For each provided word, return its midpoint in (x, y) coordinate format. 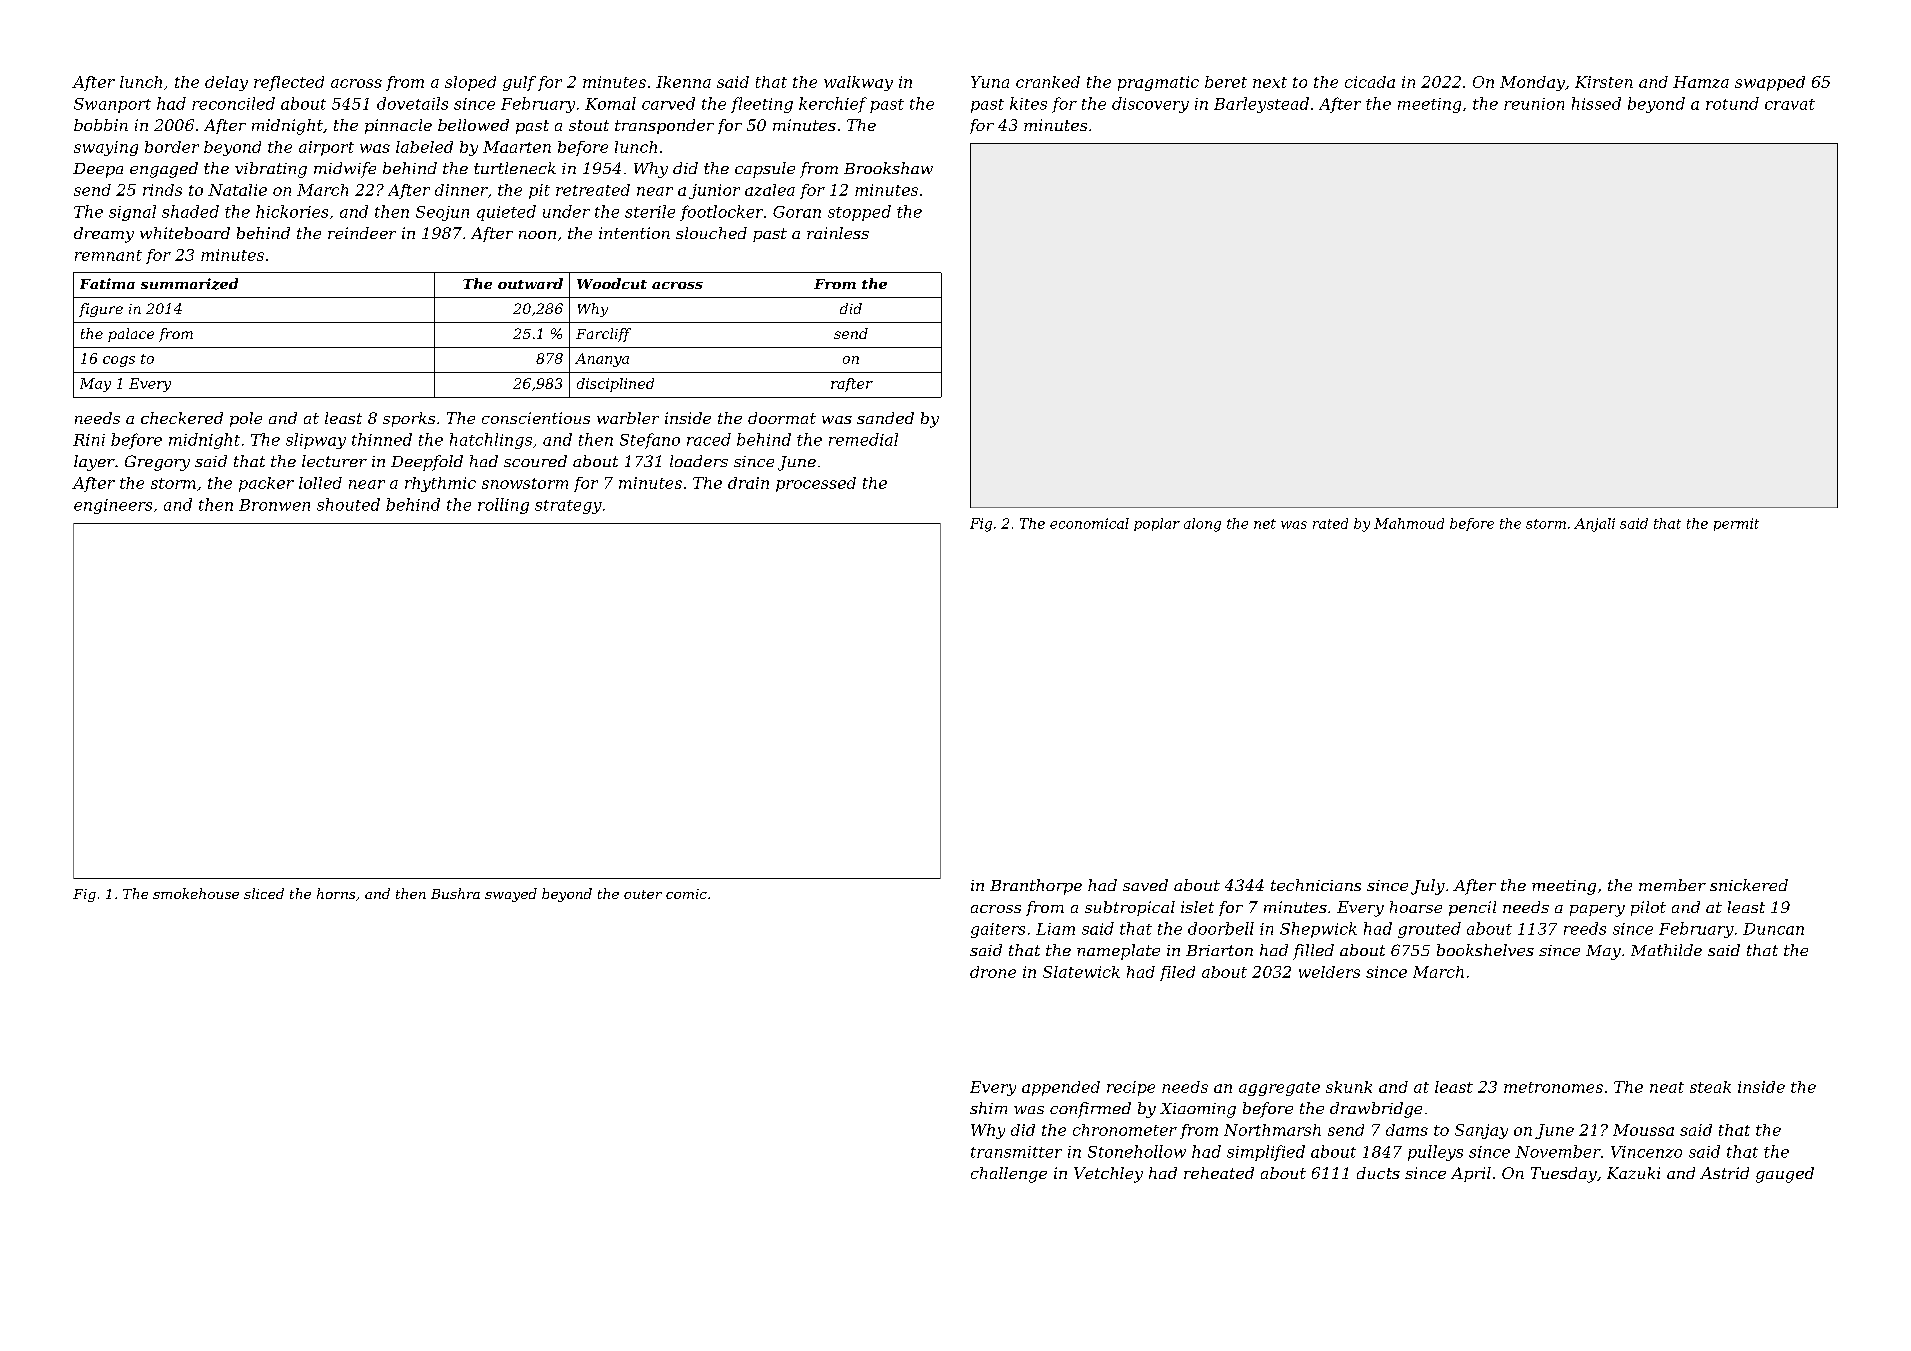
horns (336, 893)
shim (988, 1108)
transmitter (1016, 1152)
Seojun (442, 213)
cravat (1790, 104)
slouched (711, 233)
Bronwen (274, 505)
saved (1145, 885)
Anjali (1594, 525)
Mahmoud (1409, 523)
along (1202, 525)
